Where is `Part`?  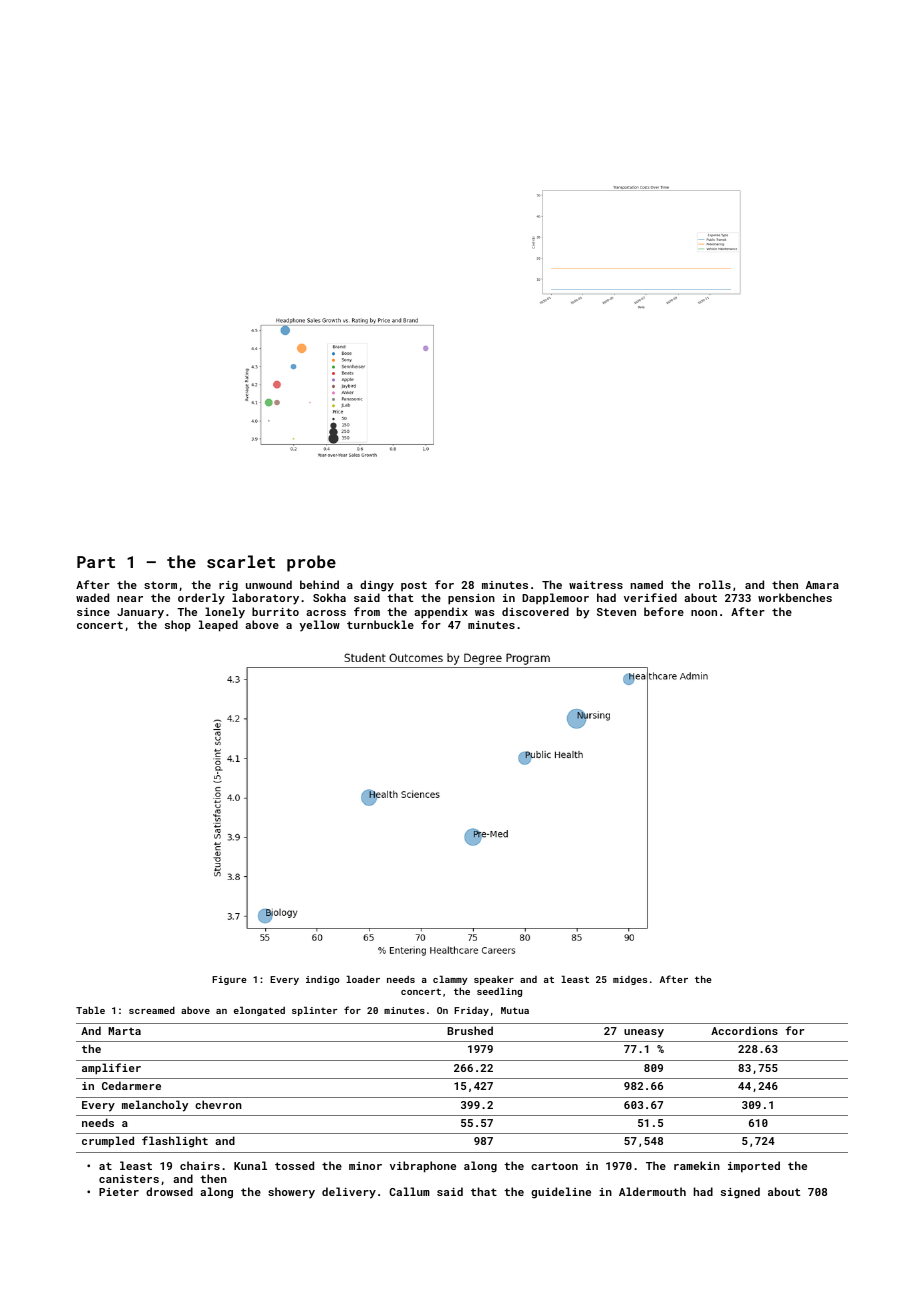
Part is located at coordinates (96, 562).
